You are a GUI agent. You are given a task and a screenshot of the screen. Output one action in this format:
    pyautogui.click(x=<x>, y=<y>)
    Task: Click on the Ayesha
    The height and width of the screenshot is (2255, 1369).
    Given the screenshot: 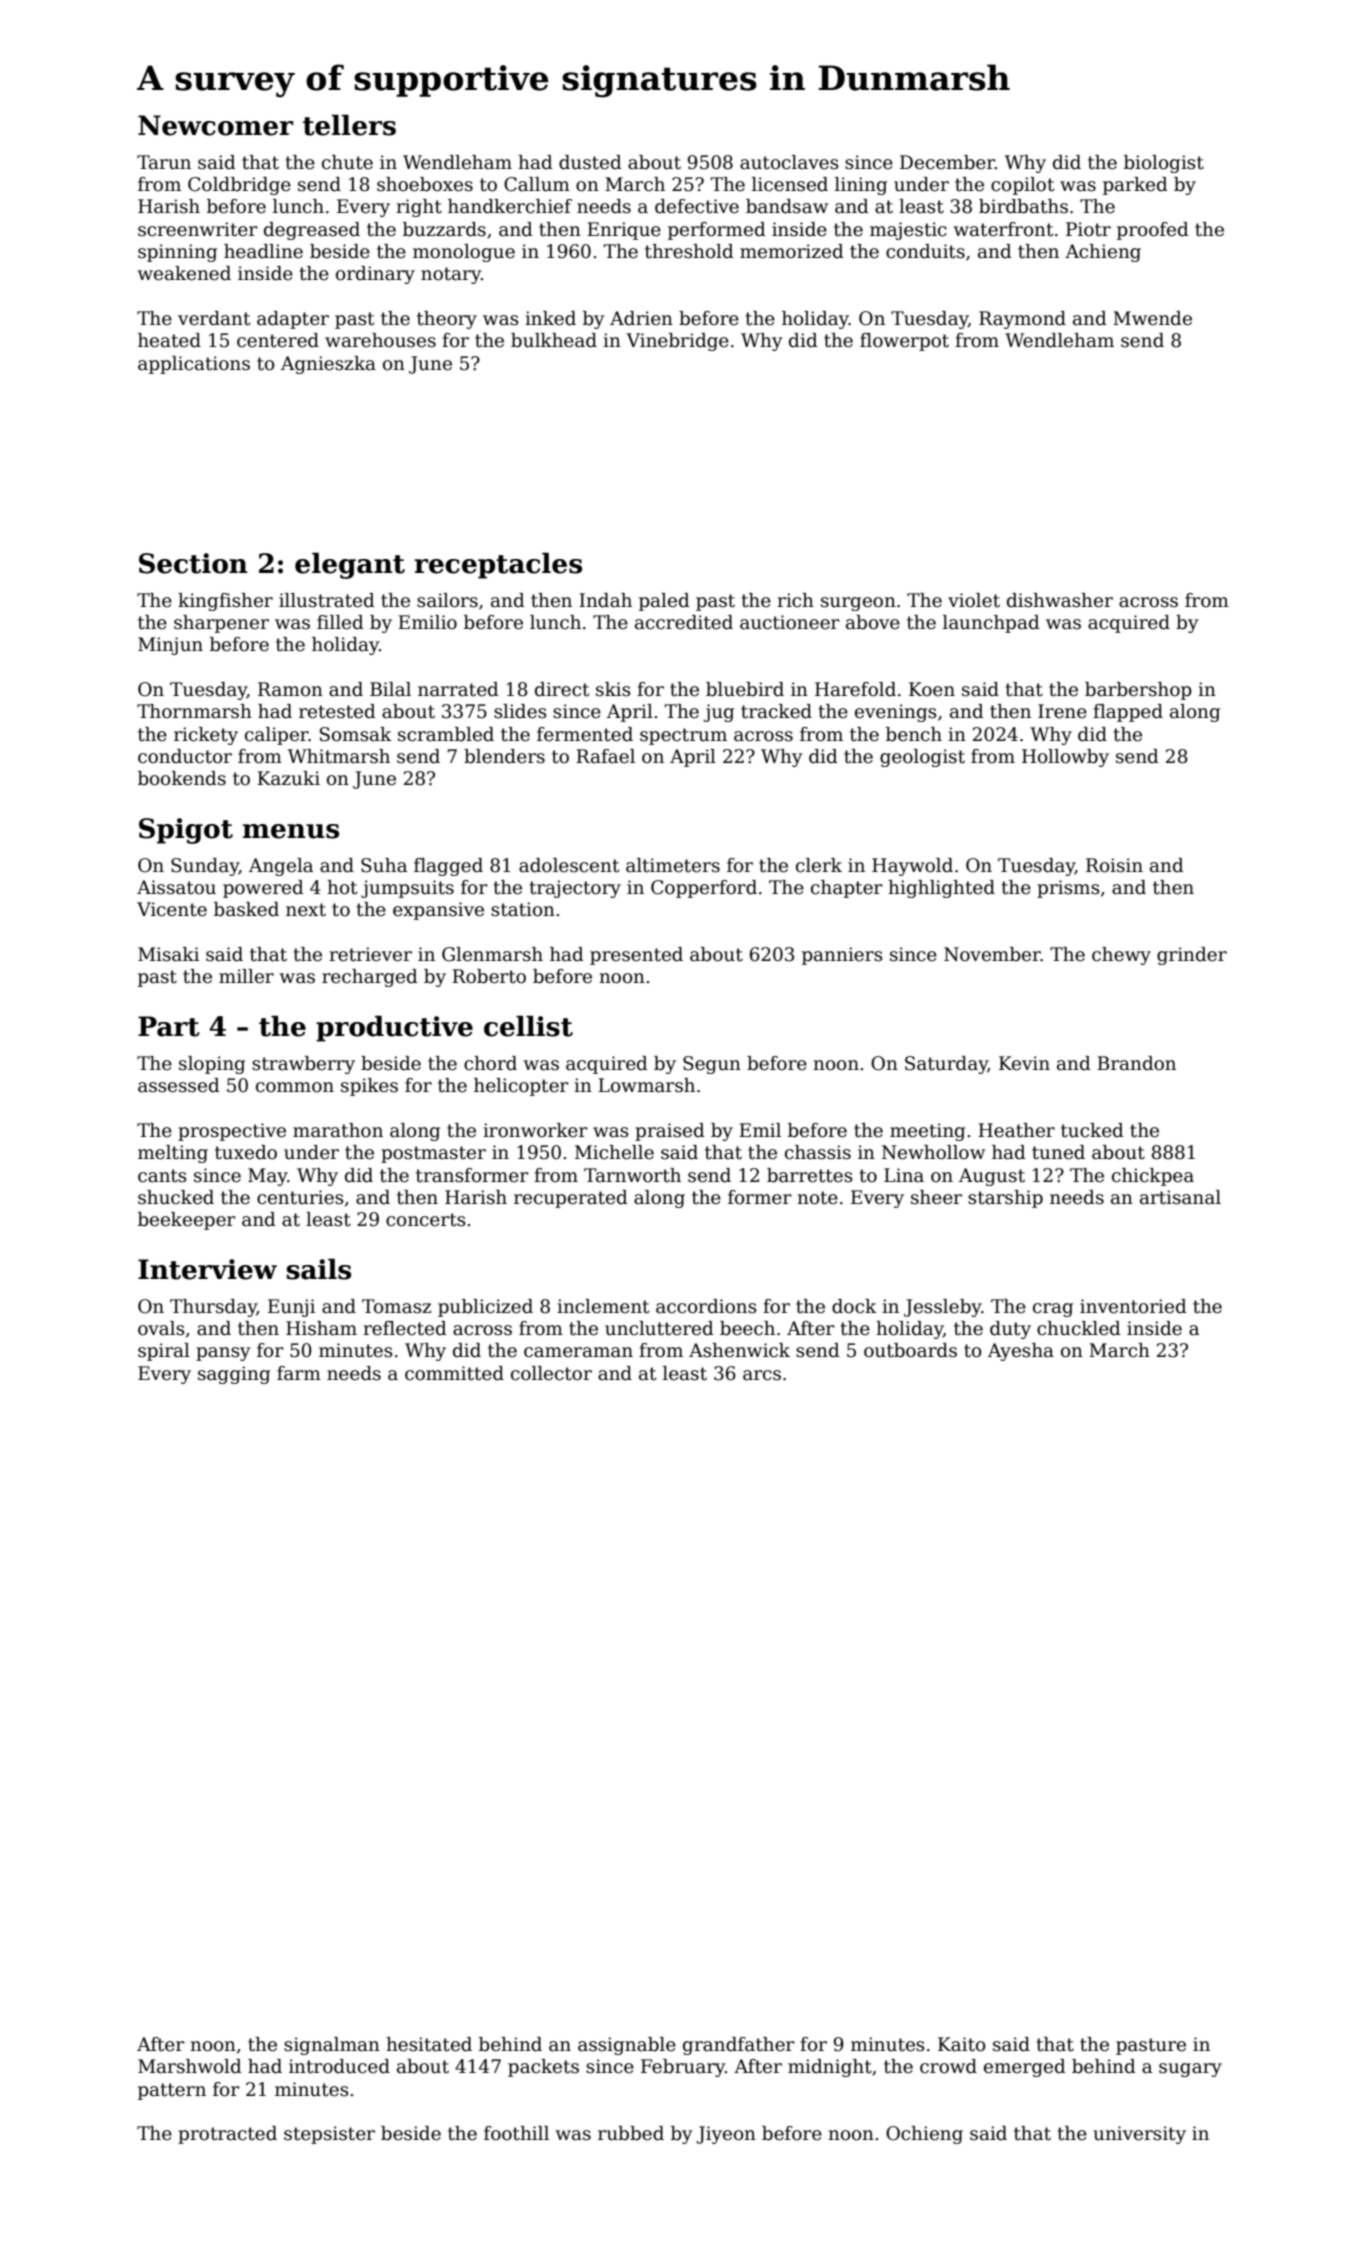 What is the action you would take?
    pyautogui.click(x=1021, y=1352)
